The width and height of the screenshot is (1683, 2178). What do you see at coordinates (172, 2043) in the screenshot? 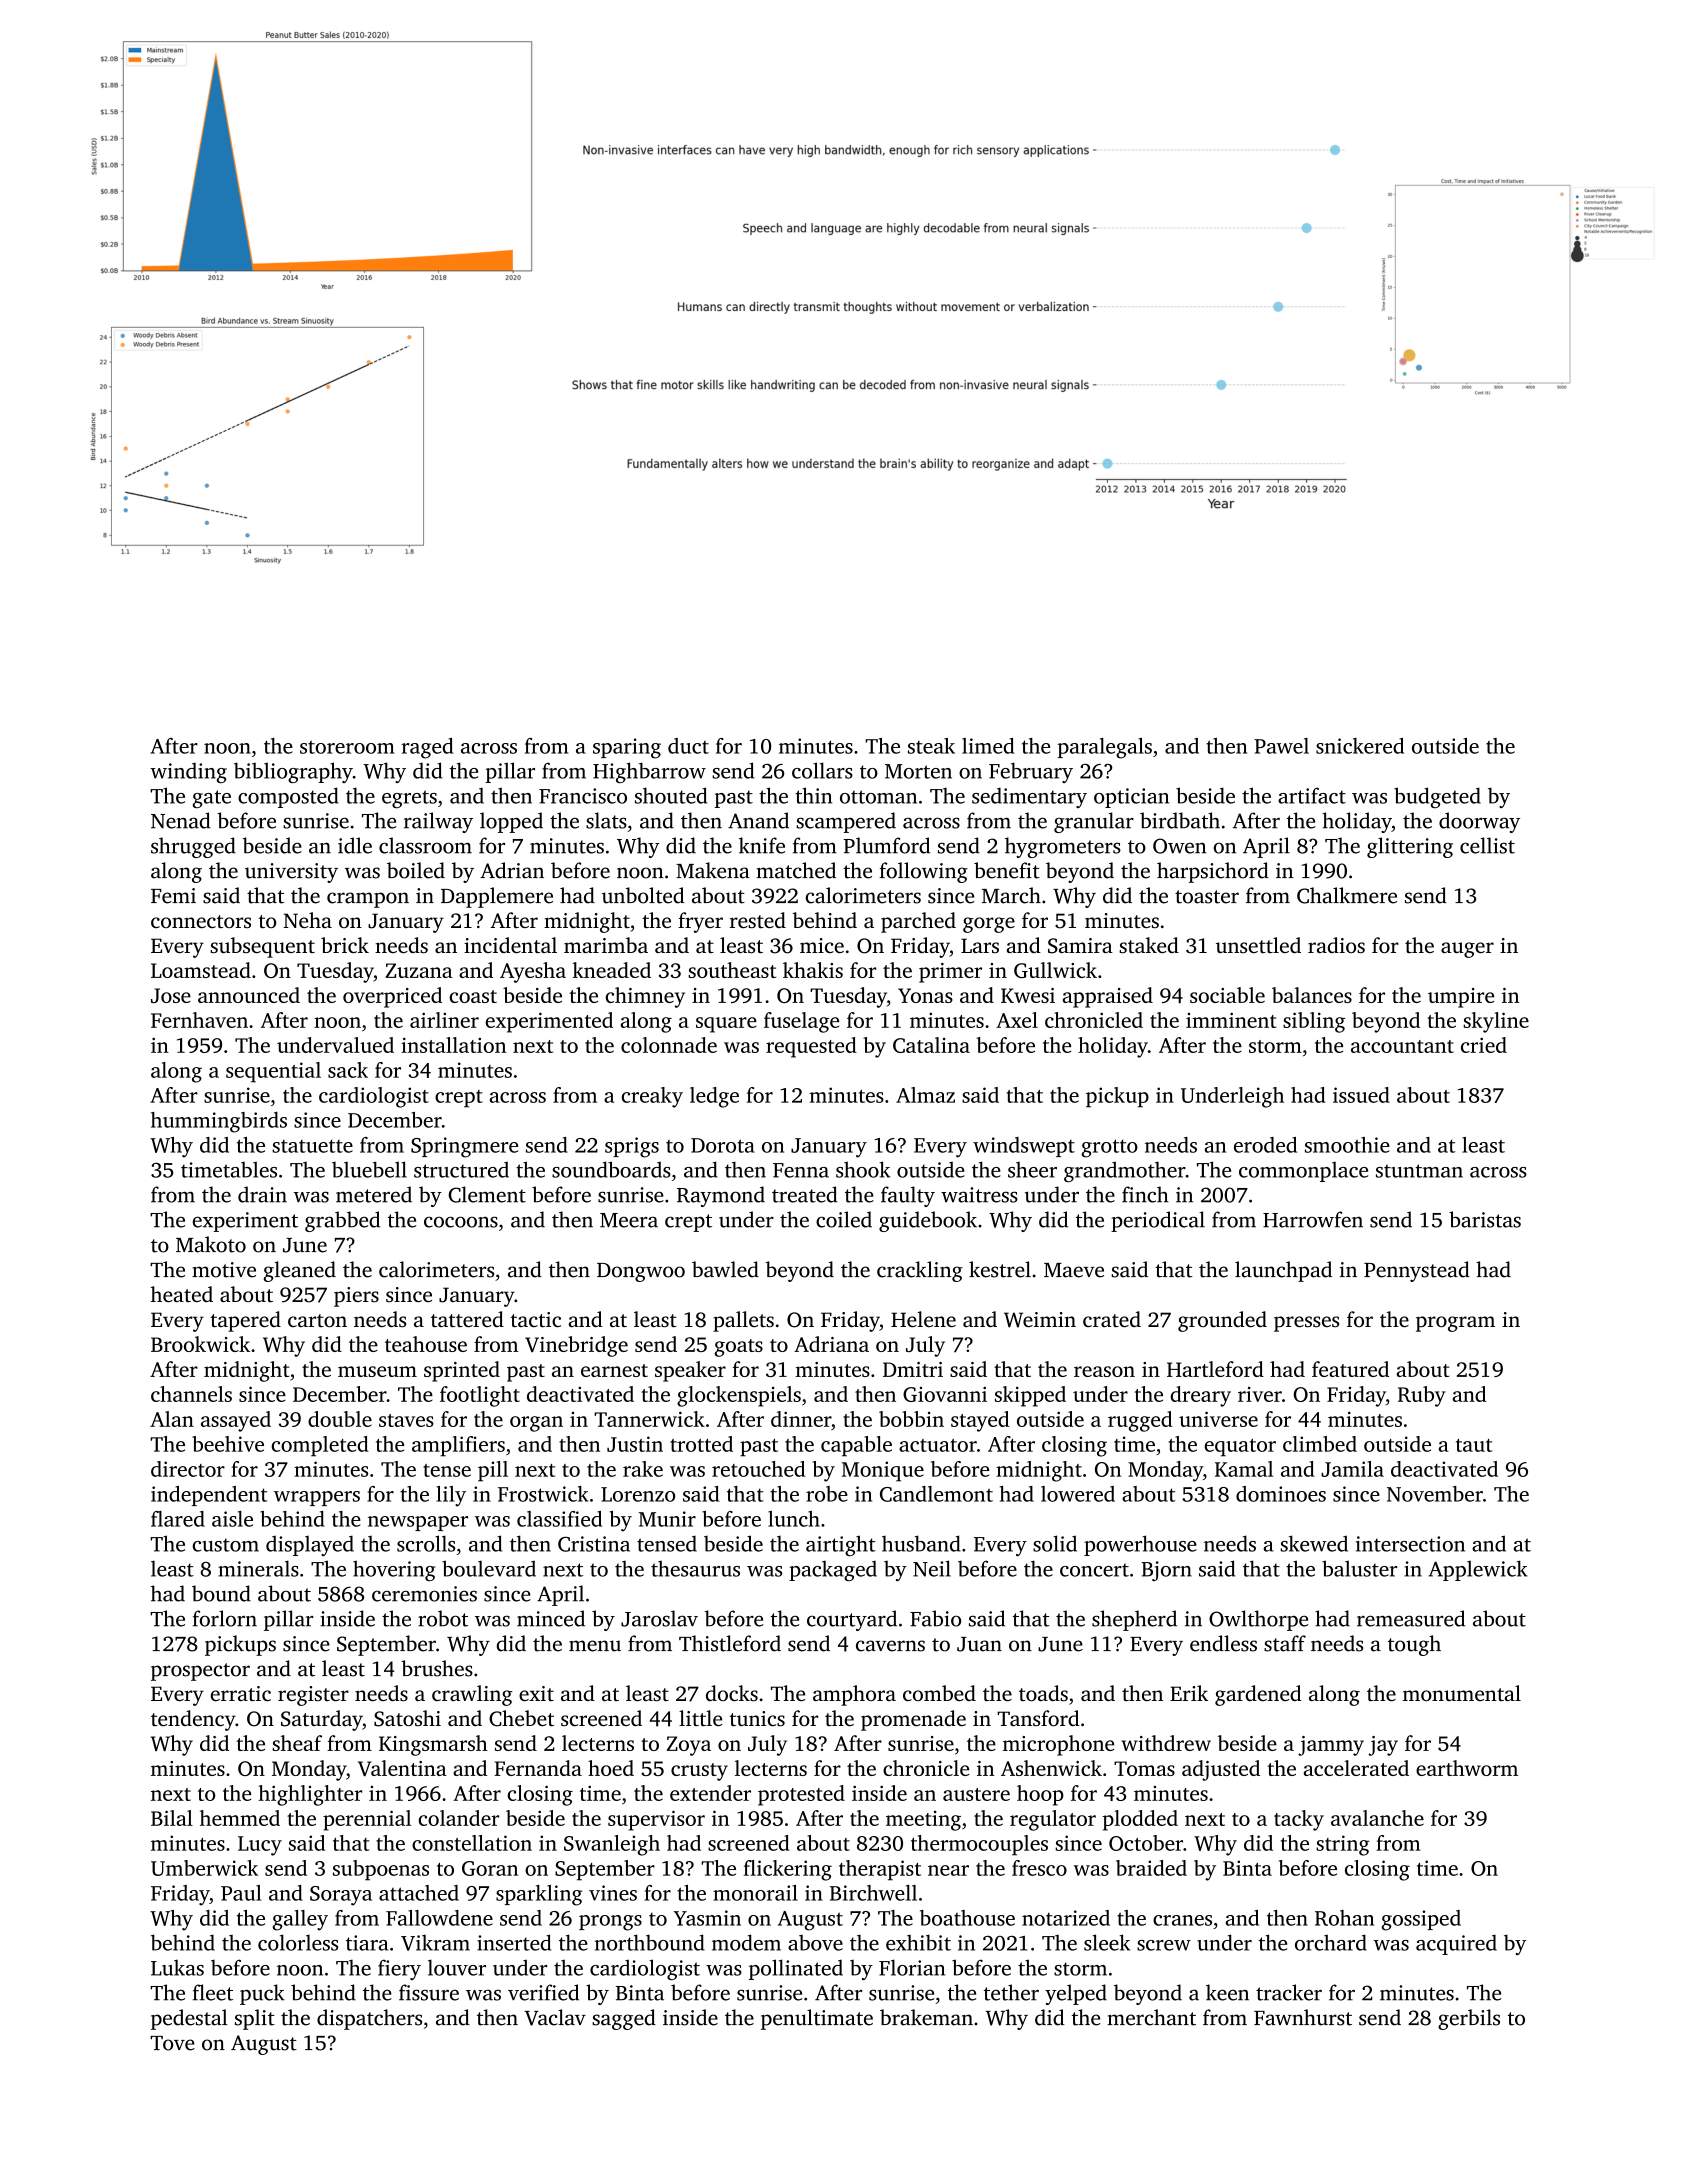
I see `Tove` at bounding box center [172, 2043].
